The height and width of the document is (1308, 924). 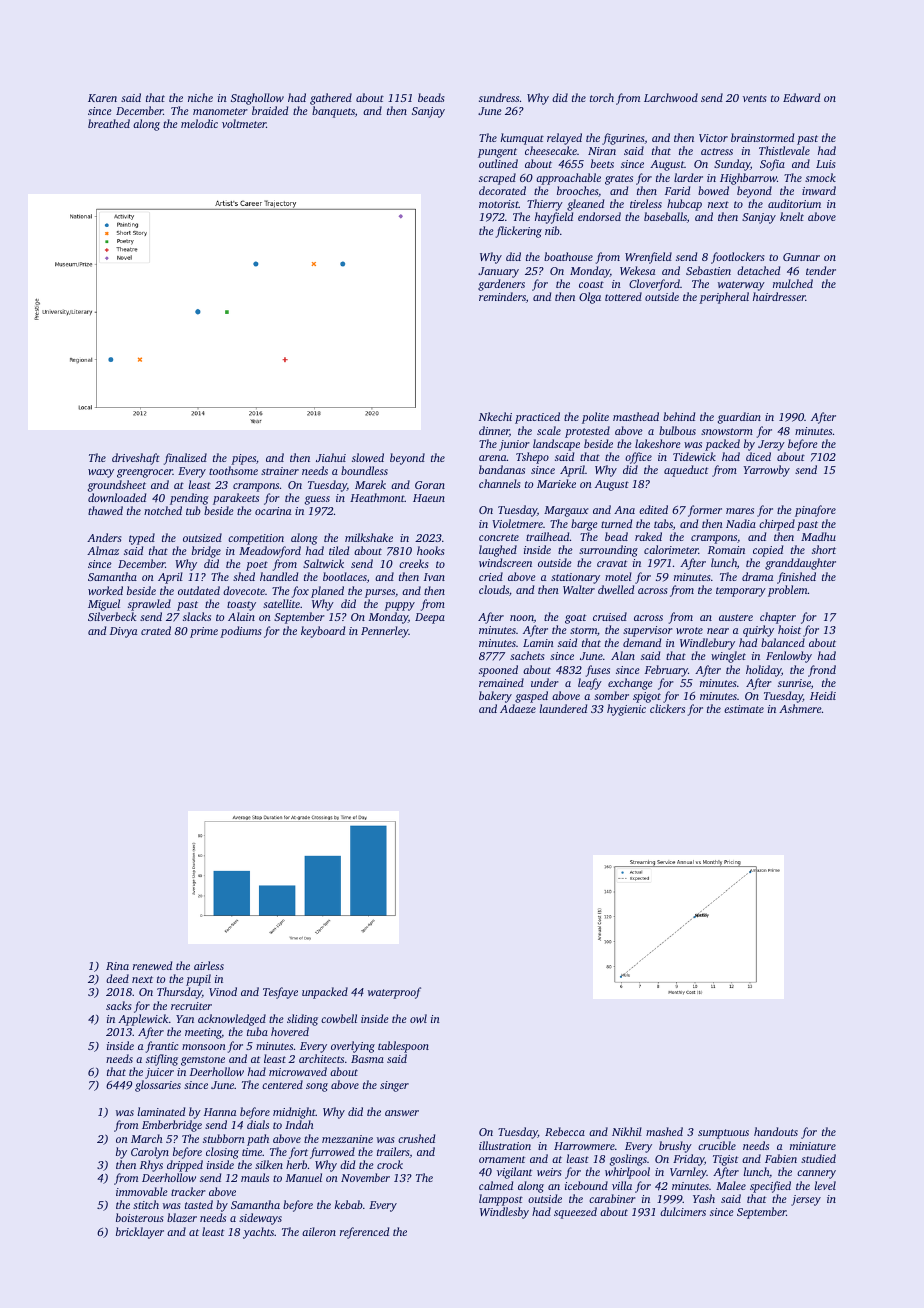 I want to click on notched, so click(x=163, y=510).
